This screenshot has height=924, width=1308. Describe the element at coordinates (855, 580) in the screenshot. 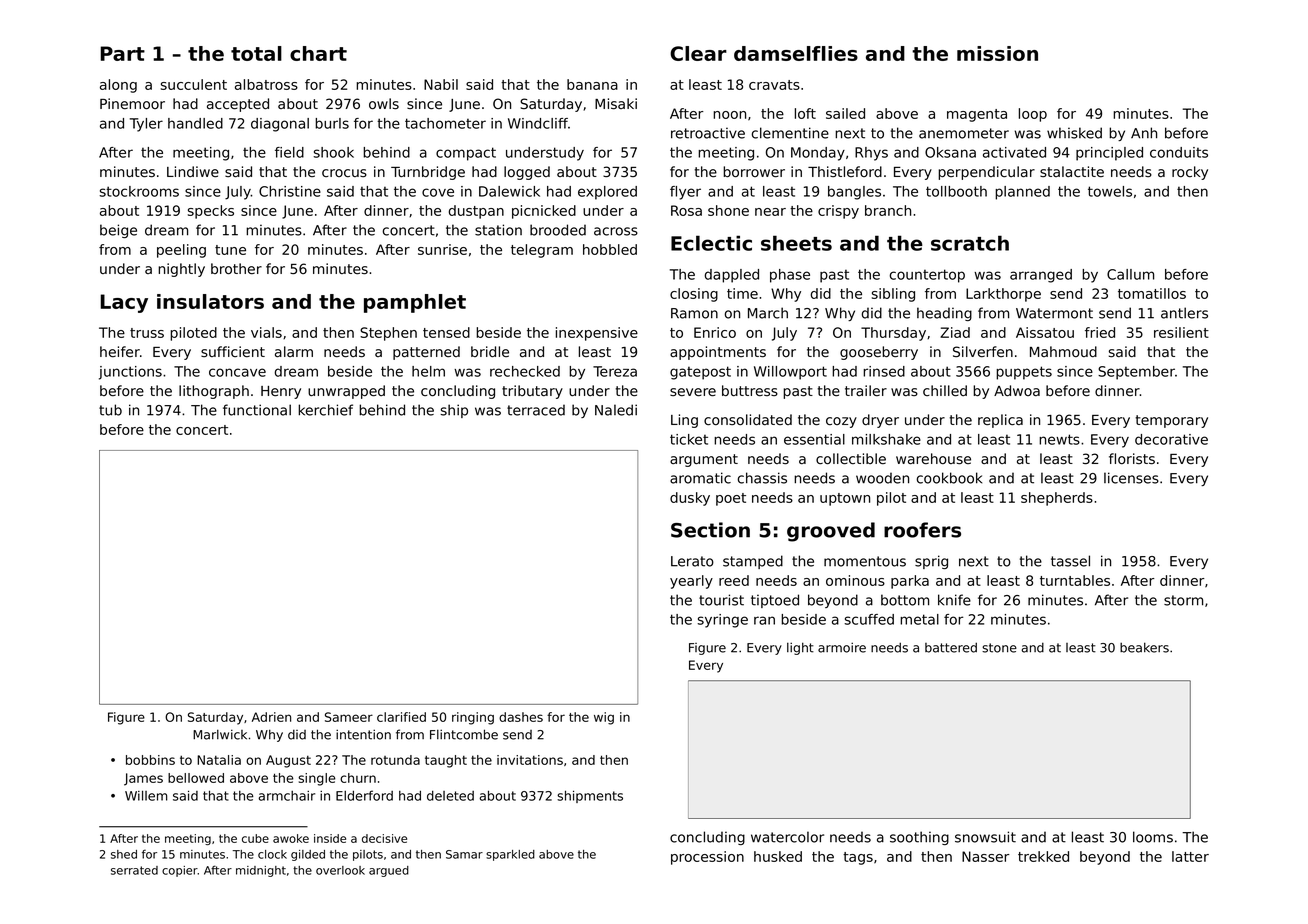

I see `ominous` at that location.
